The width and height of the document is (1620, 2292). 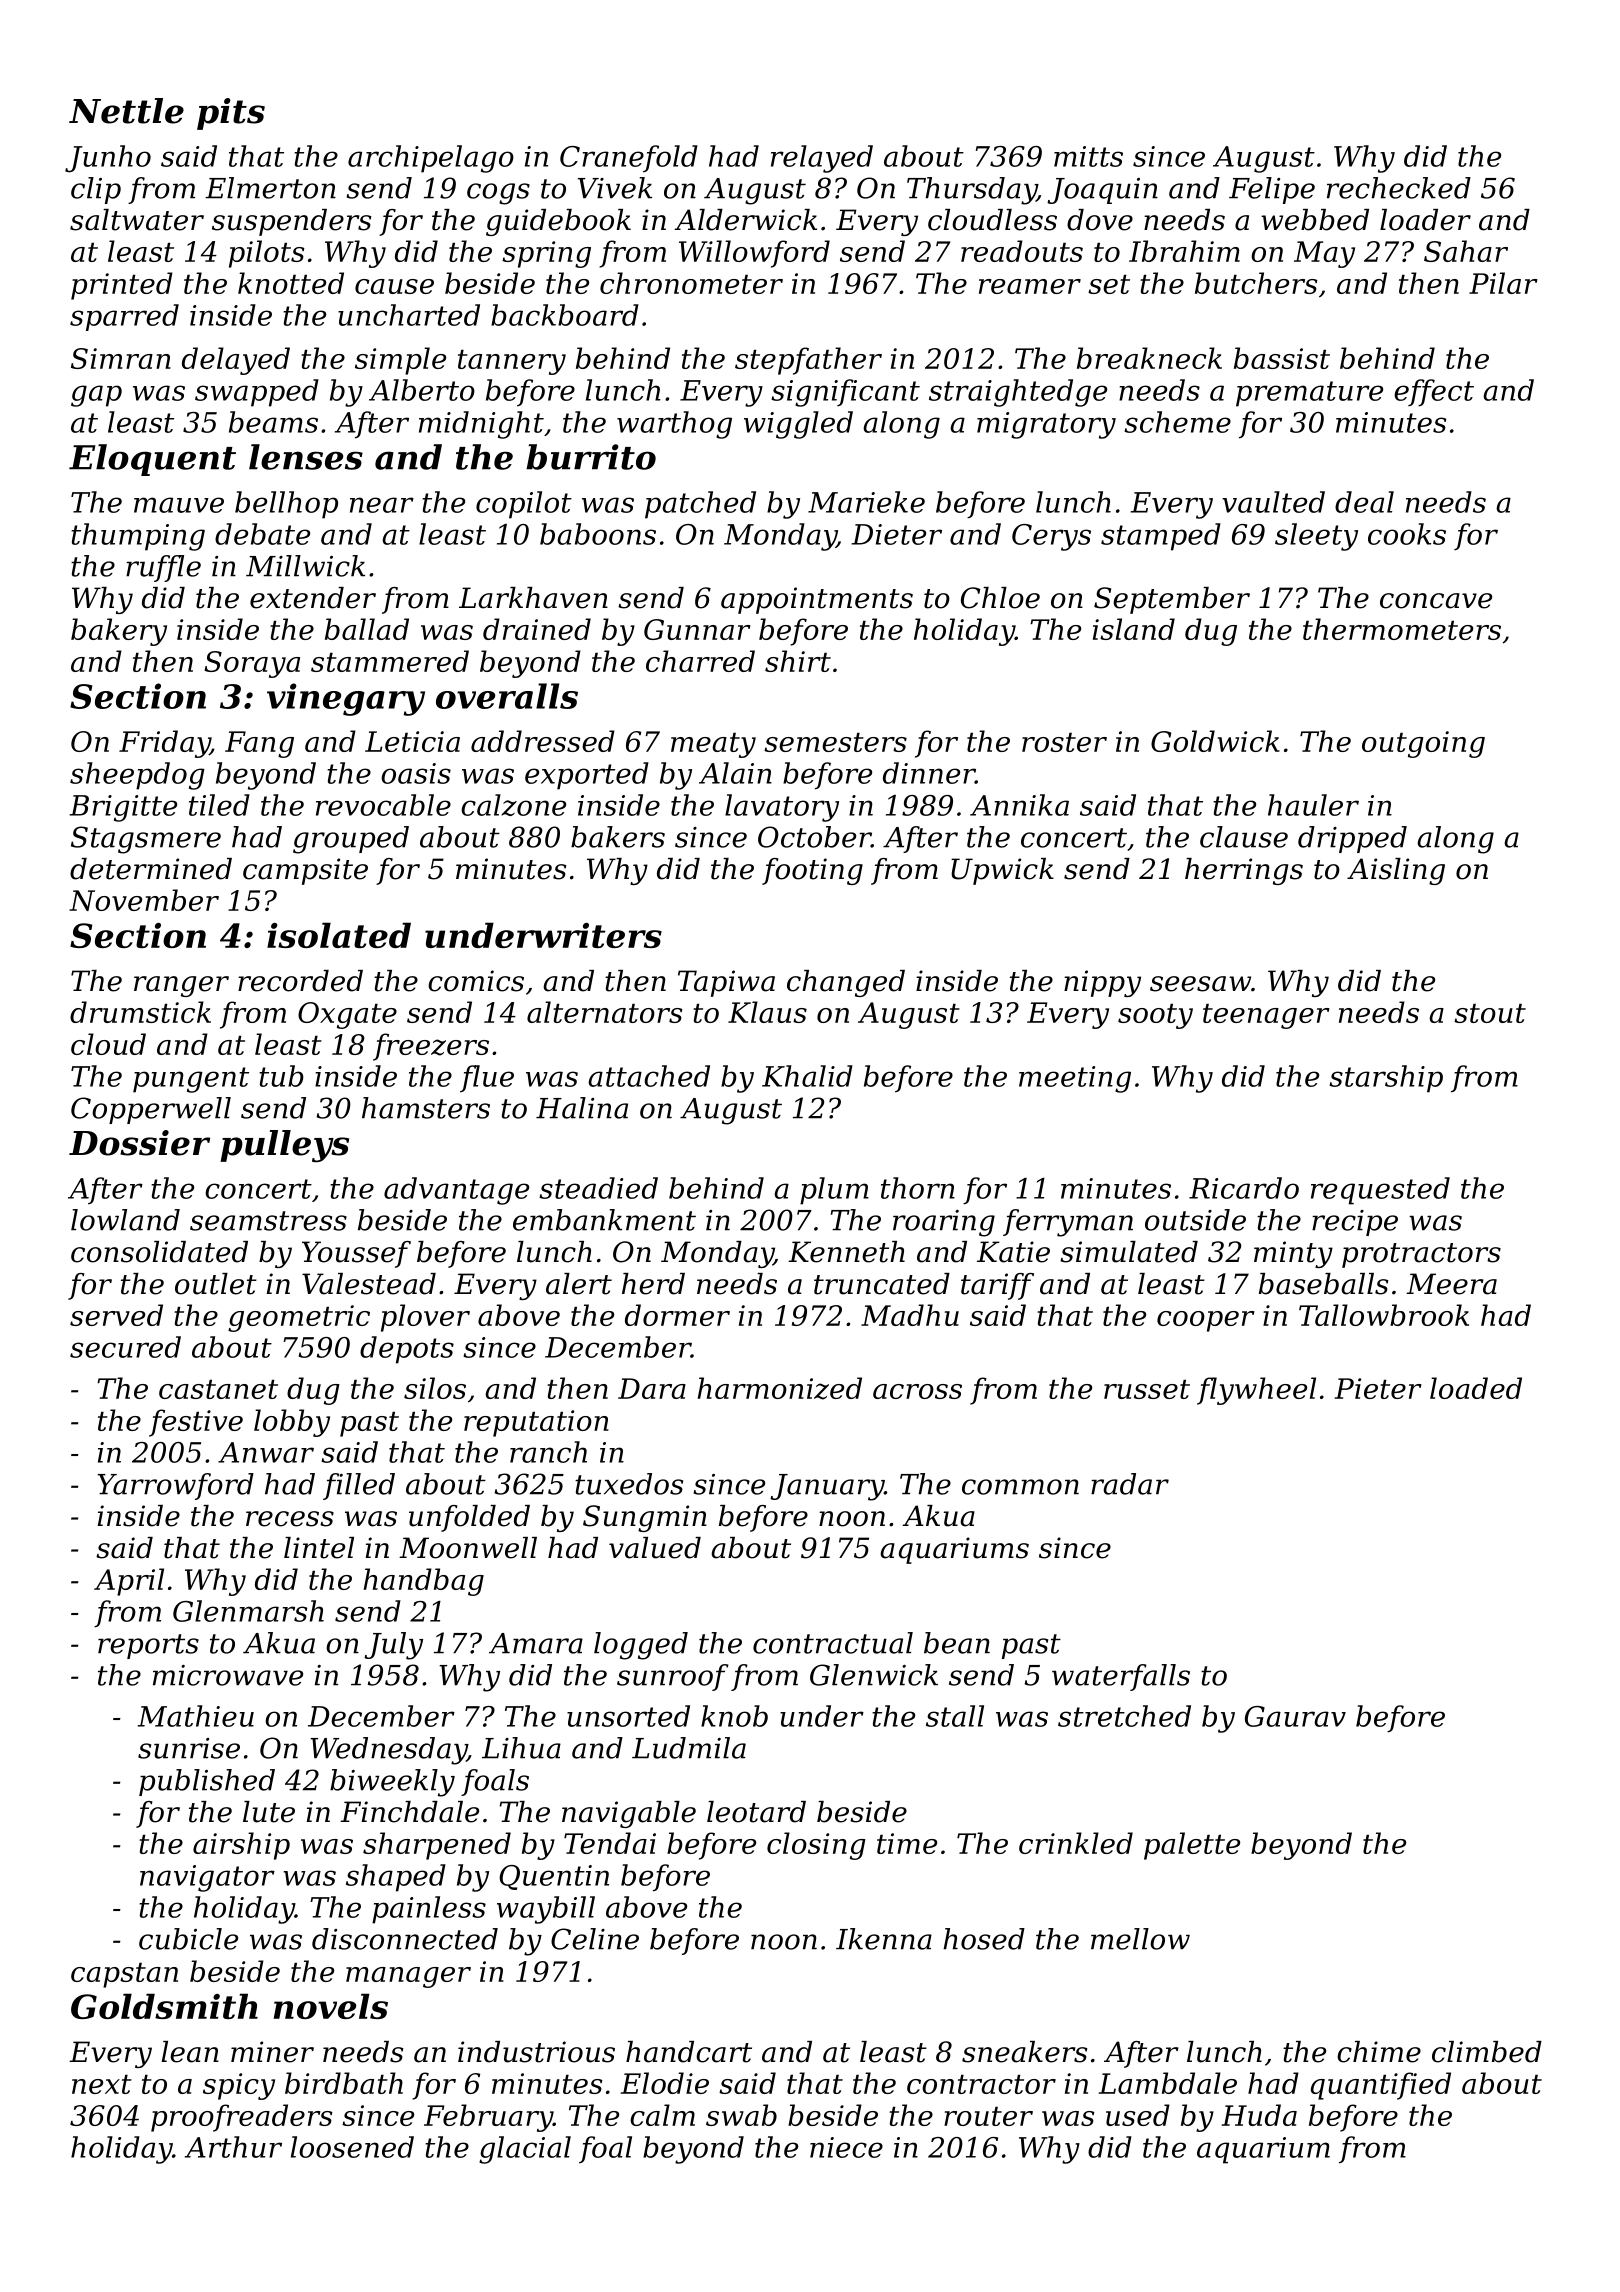 I want to click on pits, so click(x=231, y=114).
